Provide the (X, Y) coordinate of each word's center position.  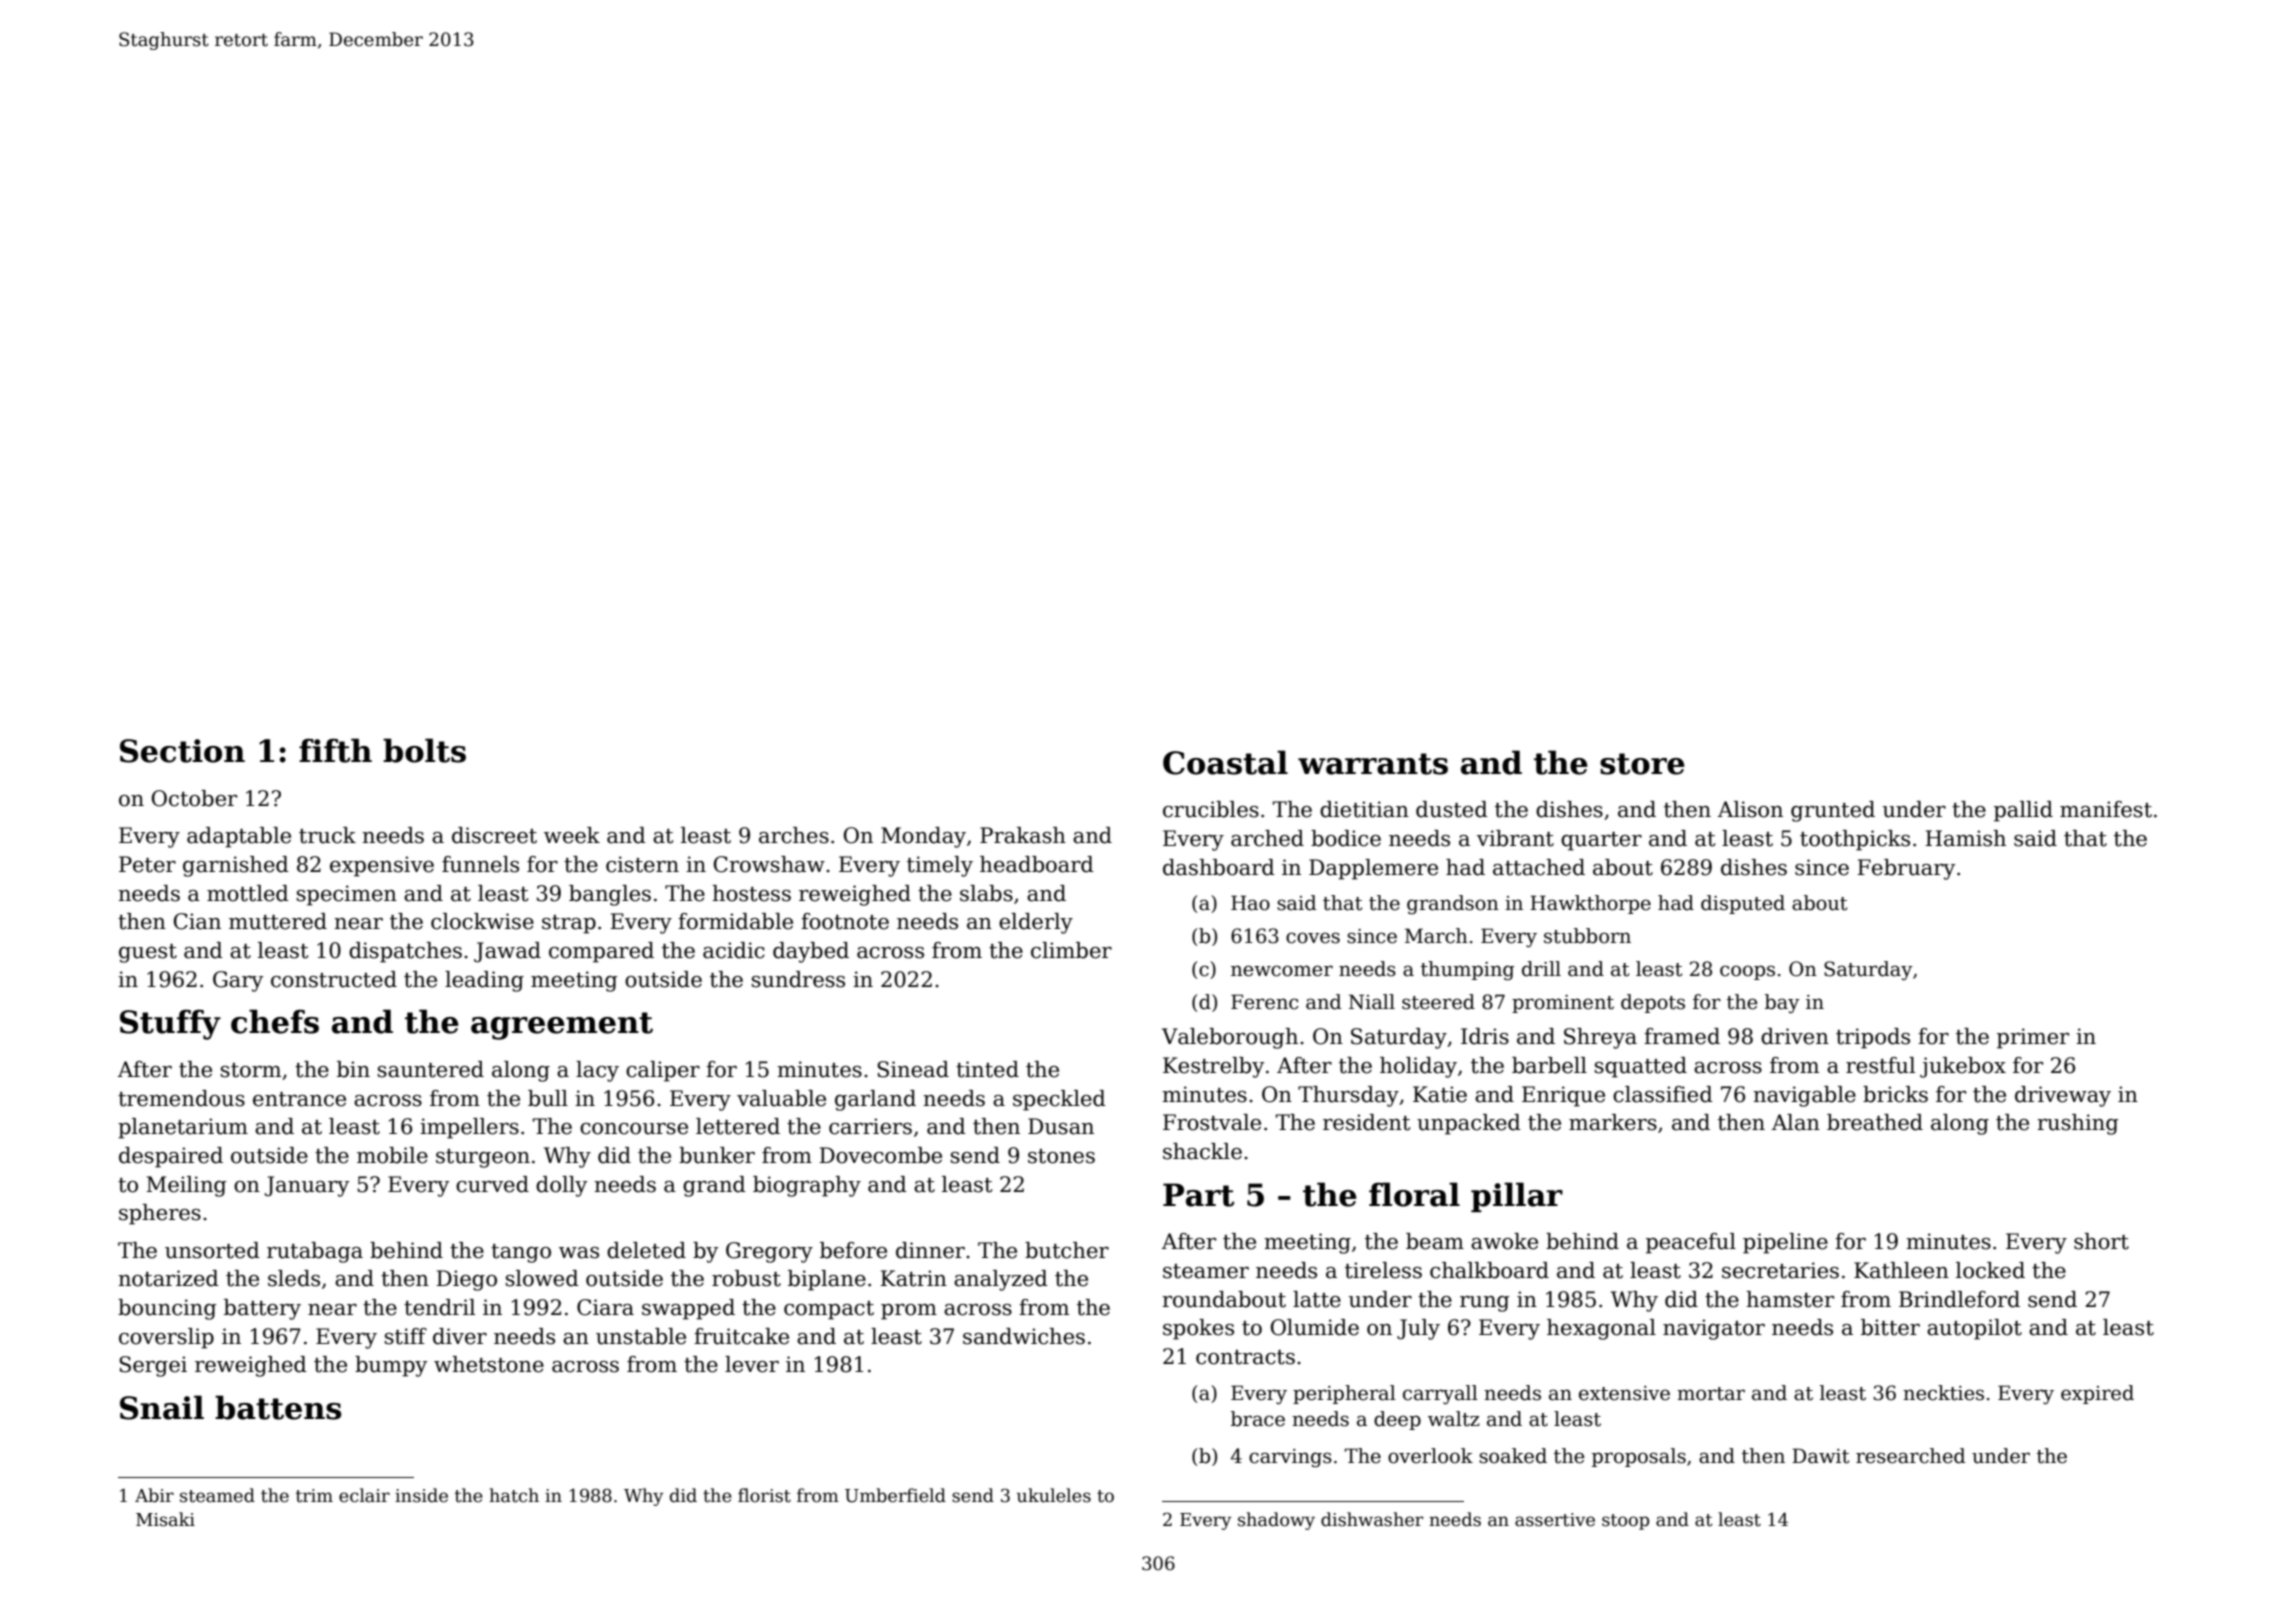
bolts (424, 750)
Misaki (165, 1519)
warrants (1373, 764)
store (1642, 764)
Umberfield (895, 1495)
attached (1539, 867)
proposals (1639, 1457)
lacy (597, 1071)
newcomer (1282, 971)
